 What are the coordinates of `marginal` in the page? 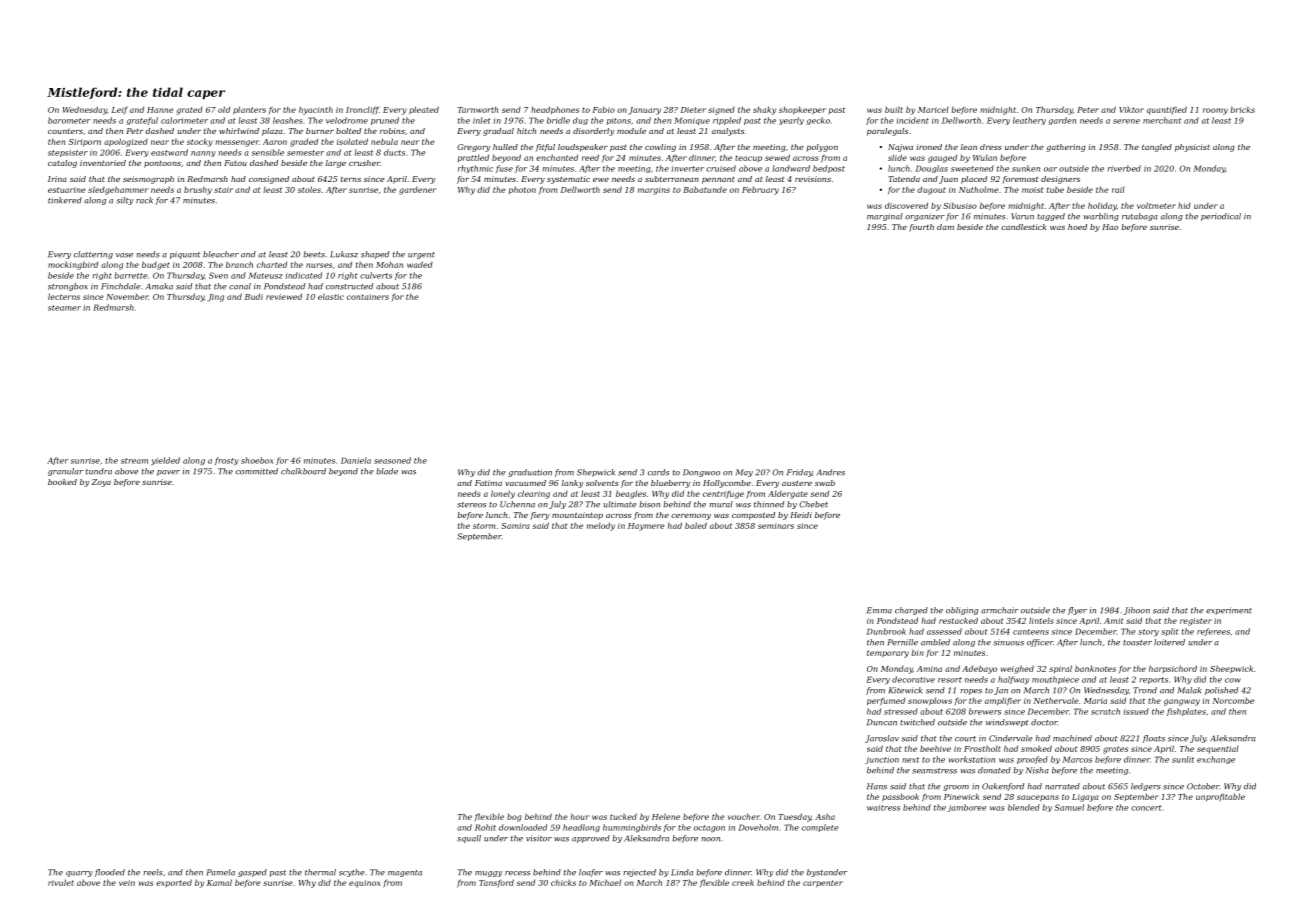 It's located at (885, 217).
